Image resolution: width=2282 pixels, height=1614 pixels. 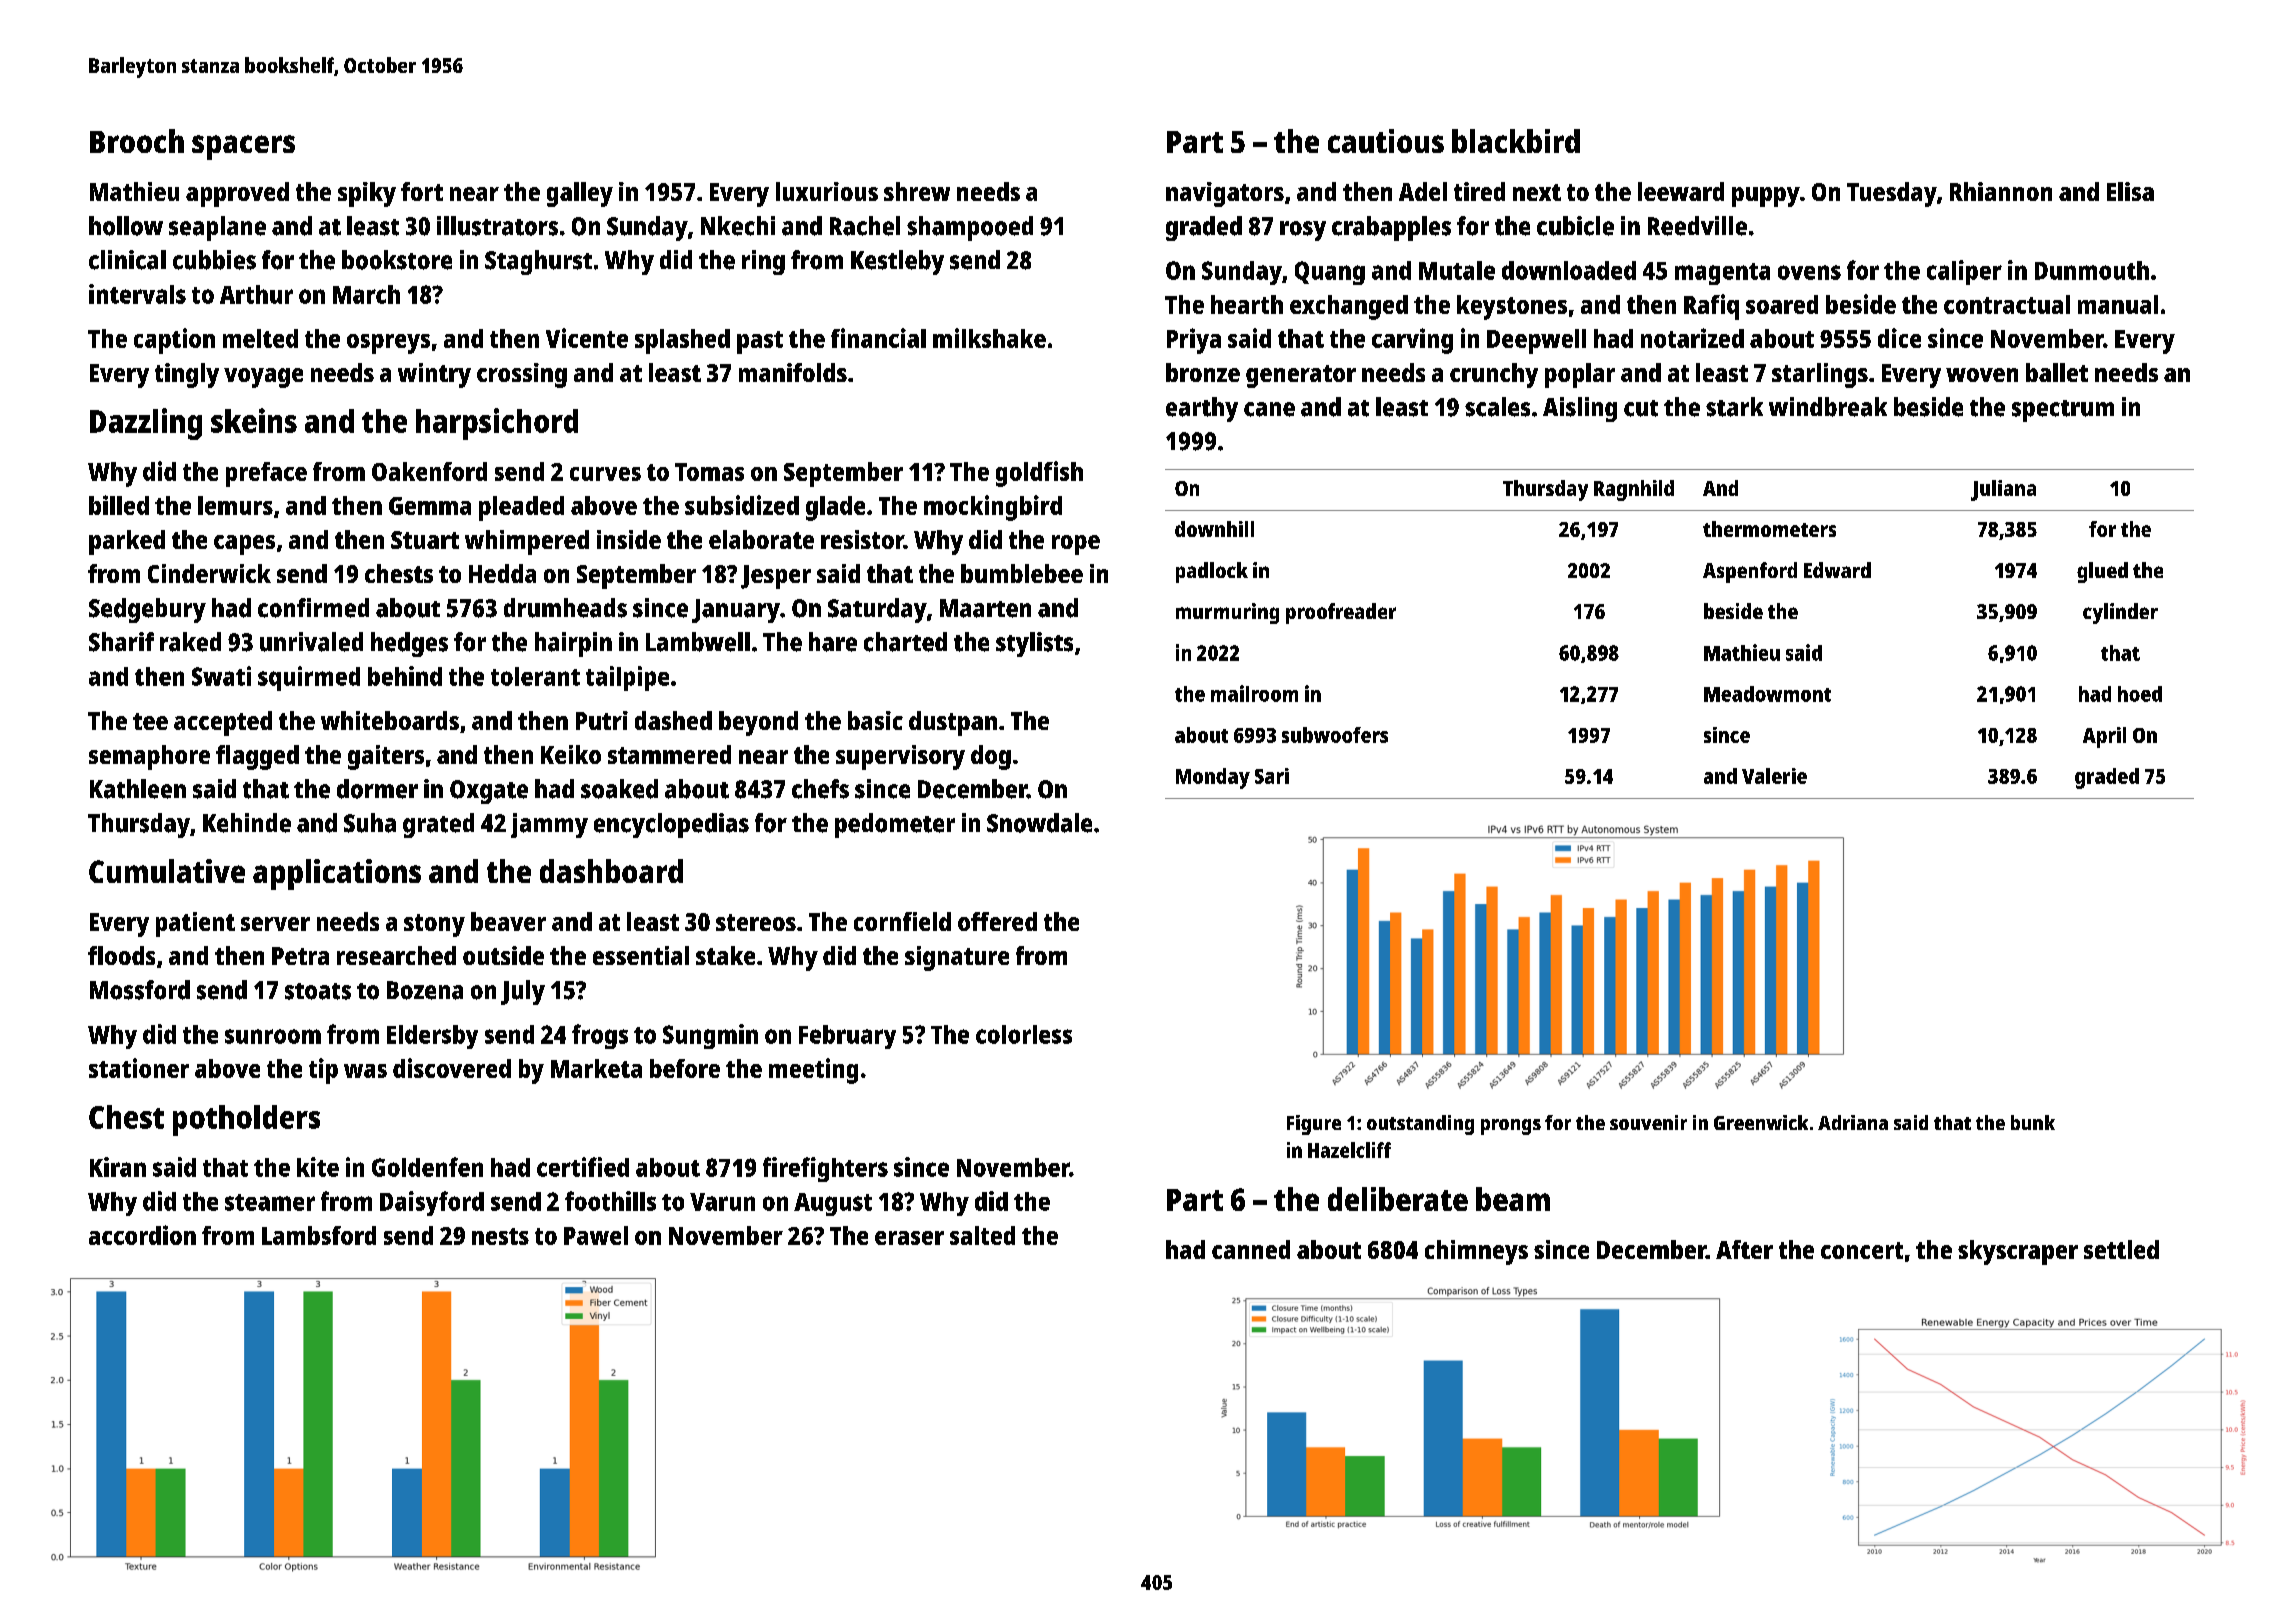 I want to click on padlock, so click(x=1212, y=572).
